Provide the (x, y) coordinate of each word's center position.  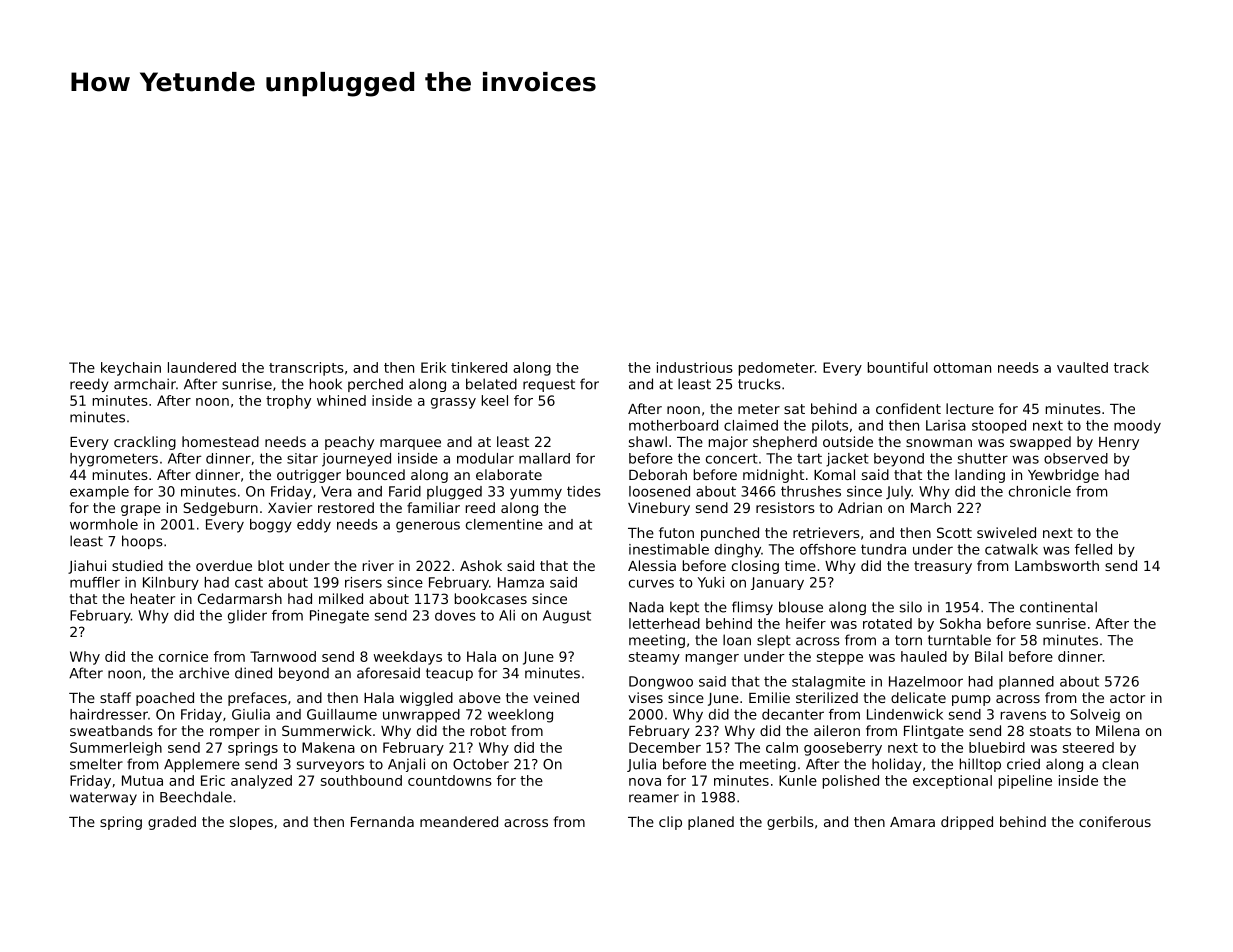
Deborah (658, 474)
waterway (103, 798)
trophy (288, 402)
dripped (967, 823)
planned (1026, 683)
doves (455, 615)
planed (711, 823)
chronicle (1040, 491)
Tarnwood (283, 656)
